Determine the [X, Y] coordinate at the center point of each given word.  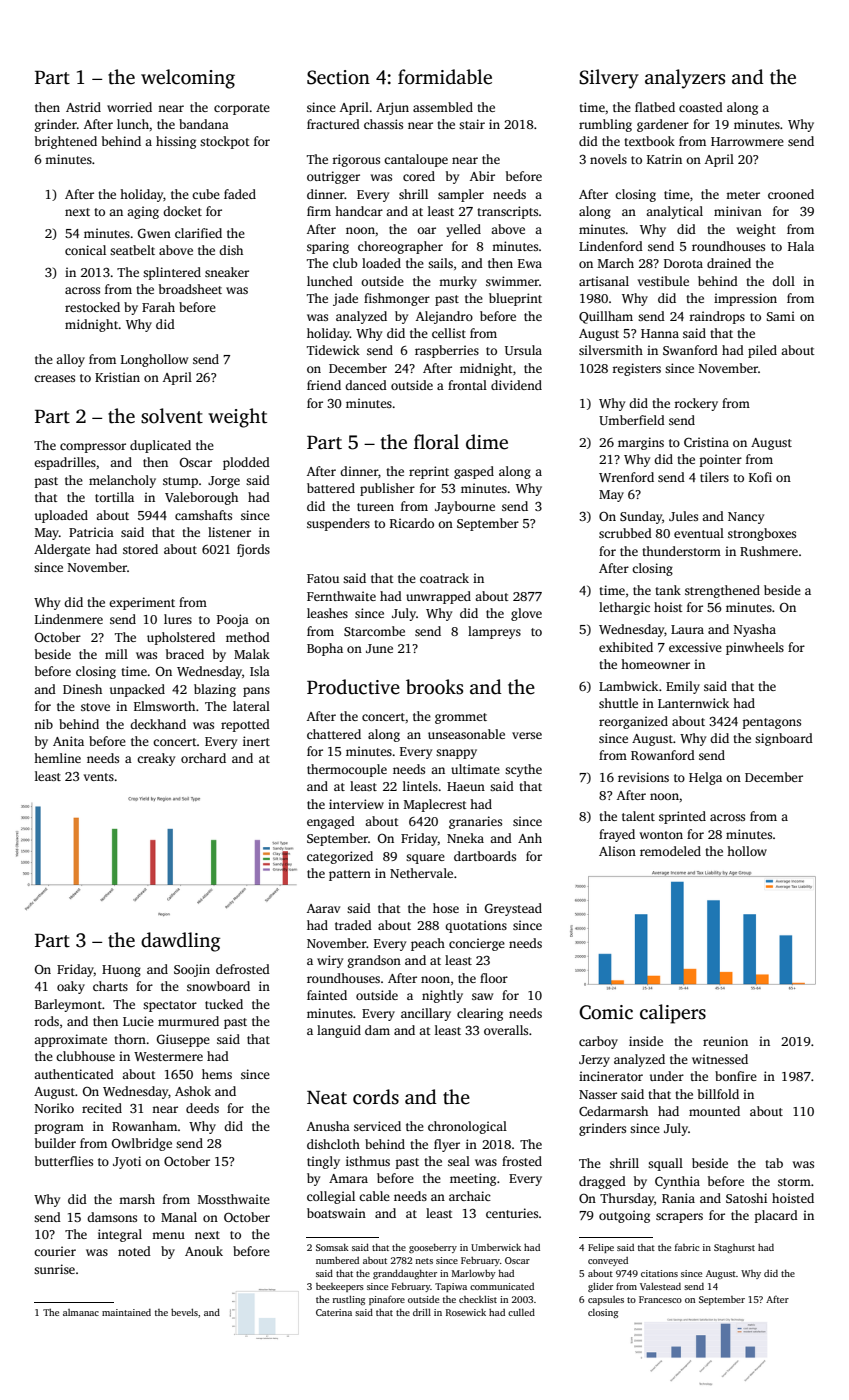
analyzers [685, 79]
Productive [353, 687]
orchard [203, 758]
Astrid [83, 107]
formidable [445, 77]
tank [668, 590]
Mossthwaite [234, 1199]
